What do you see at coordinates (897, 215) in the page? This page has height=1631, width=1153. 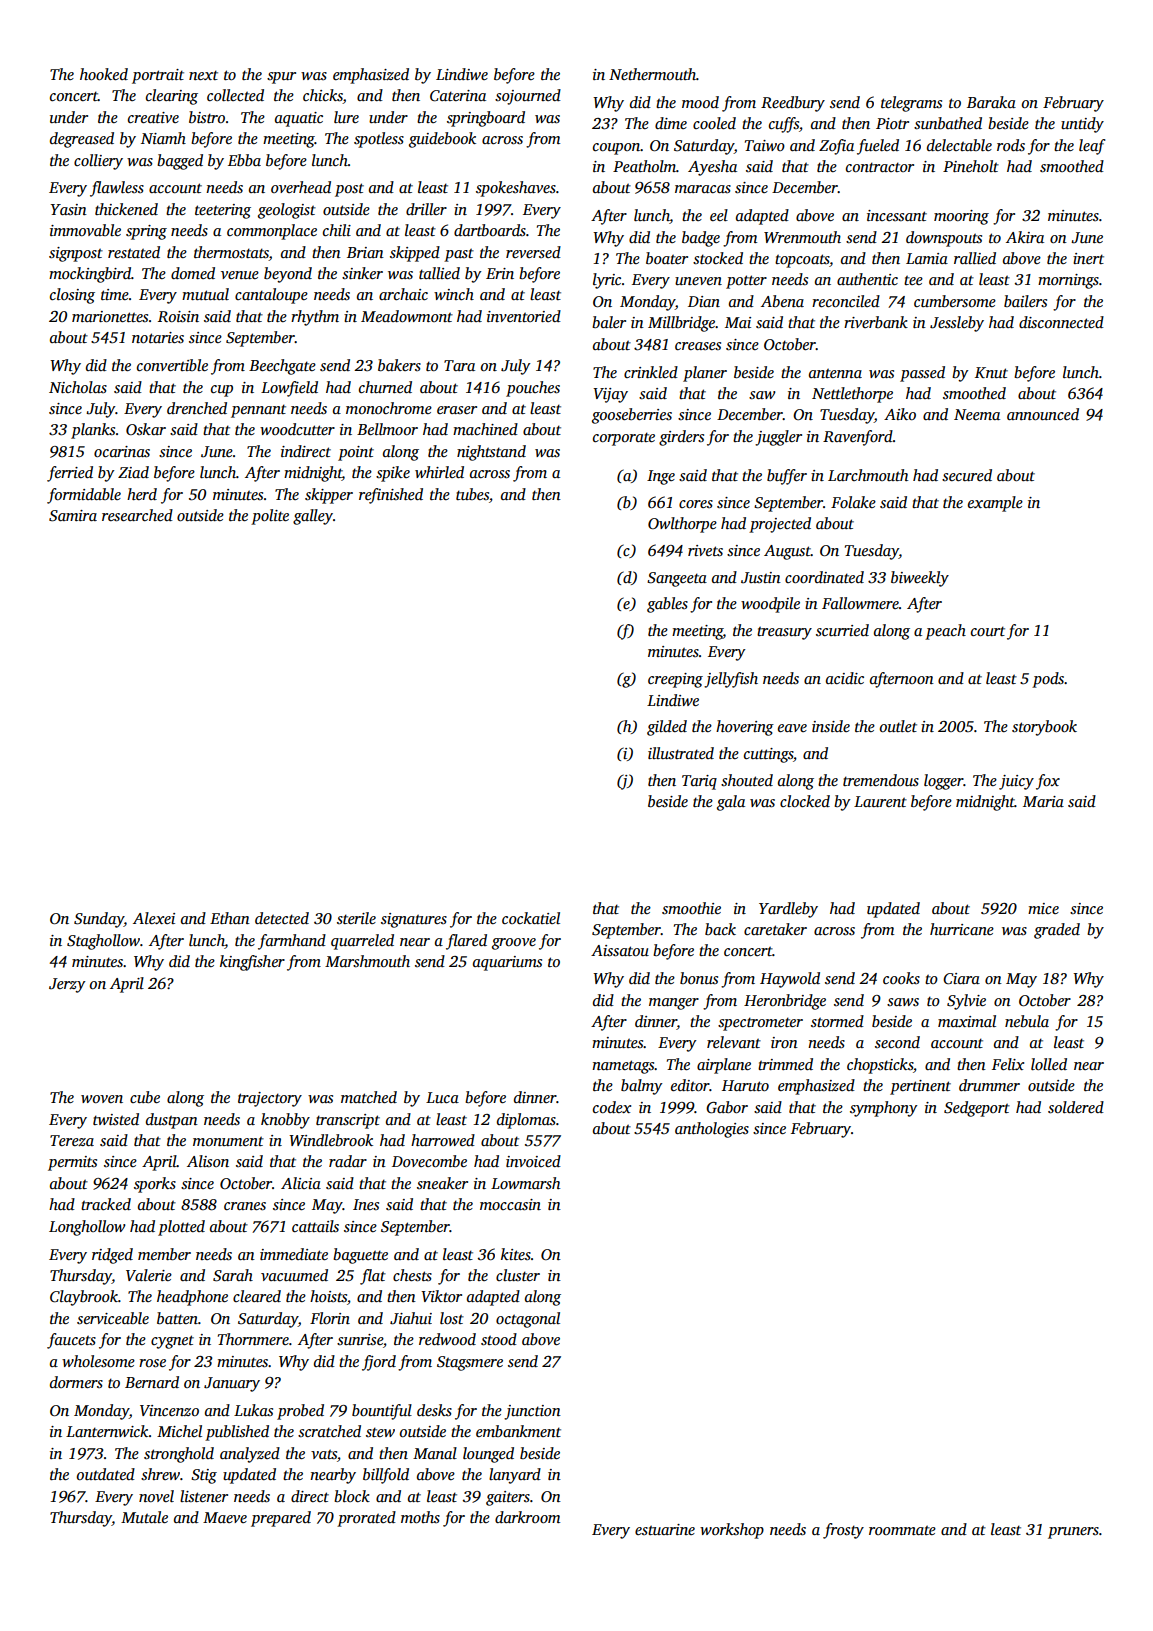 I see `incessant` at bounding box center [897, 215].
